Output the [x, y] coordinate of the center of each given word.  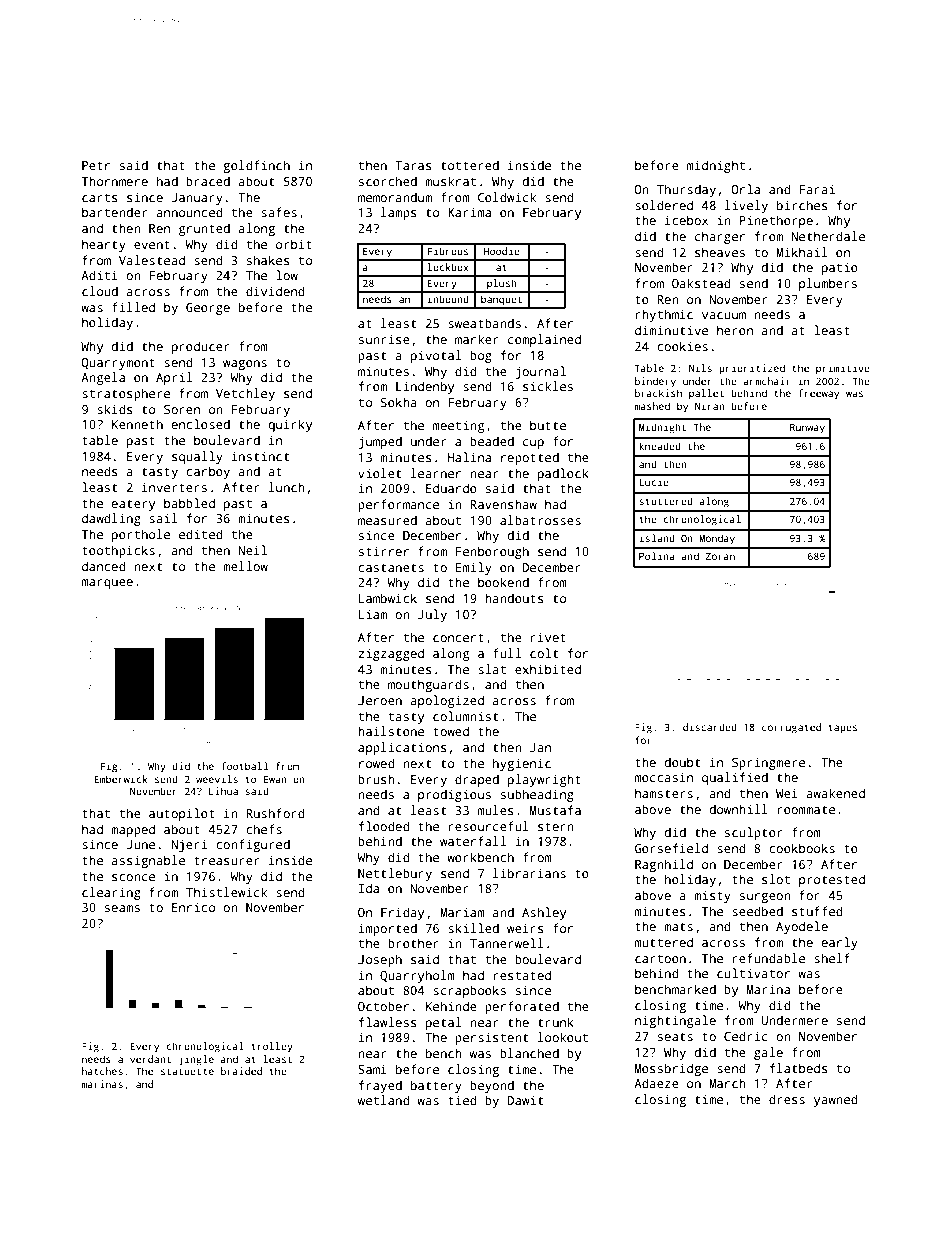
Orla [746, 189]
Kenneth [137, 424]
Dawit [525, 1100]
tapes [843, 728]
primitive [843, 369]
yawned [836, 1100]
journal [540, 372]
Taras [413, 165]
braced [208, 181]
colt [544, 653]
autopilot [182, 814]
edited [201, 534]
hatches [102, 1071]
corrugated [791, 728]
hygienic [522, 764]
